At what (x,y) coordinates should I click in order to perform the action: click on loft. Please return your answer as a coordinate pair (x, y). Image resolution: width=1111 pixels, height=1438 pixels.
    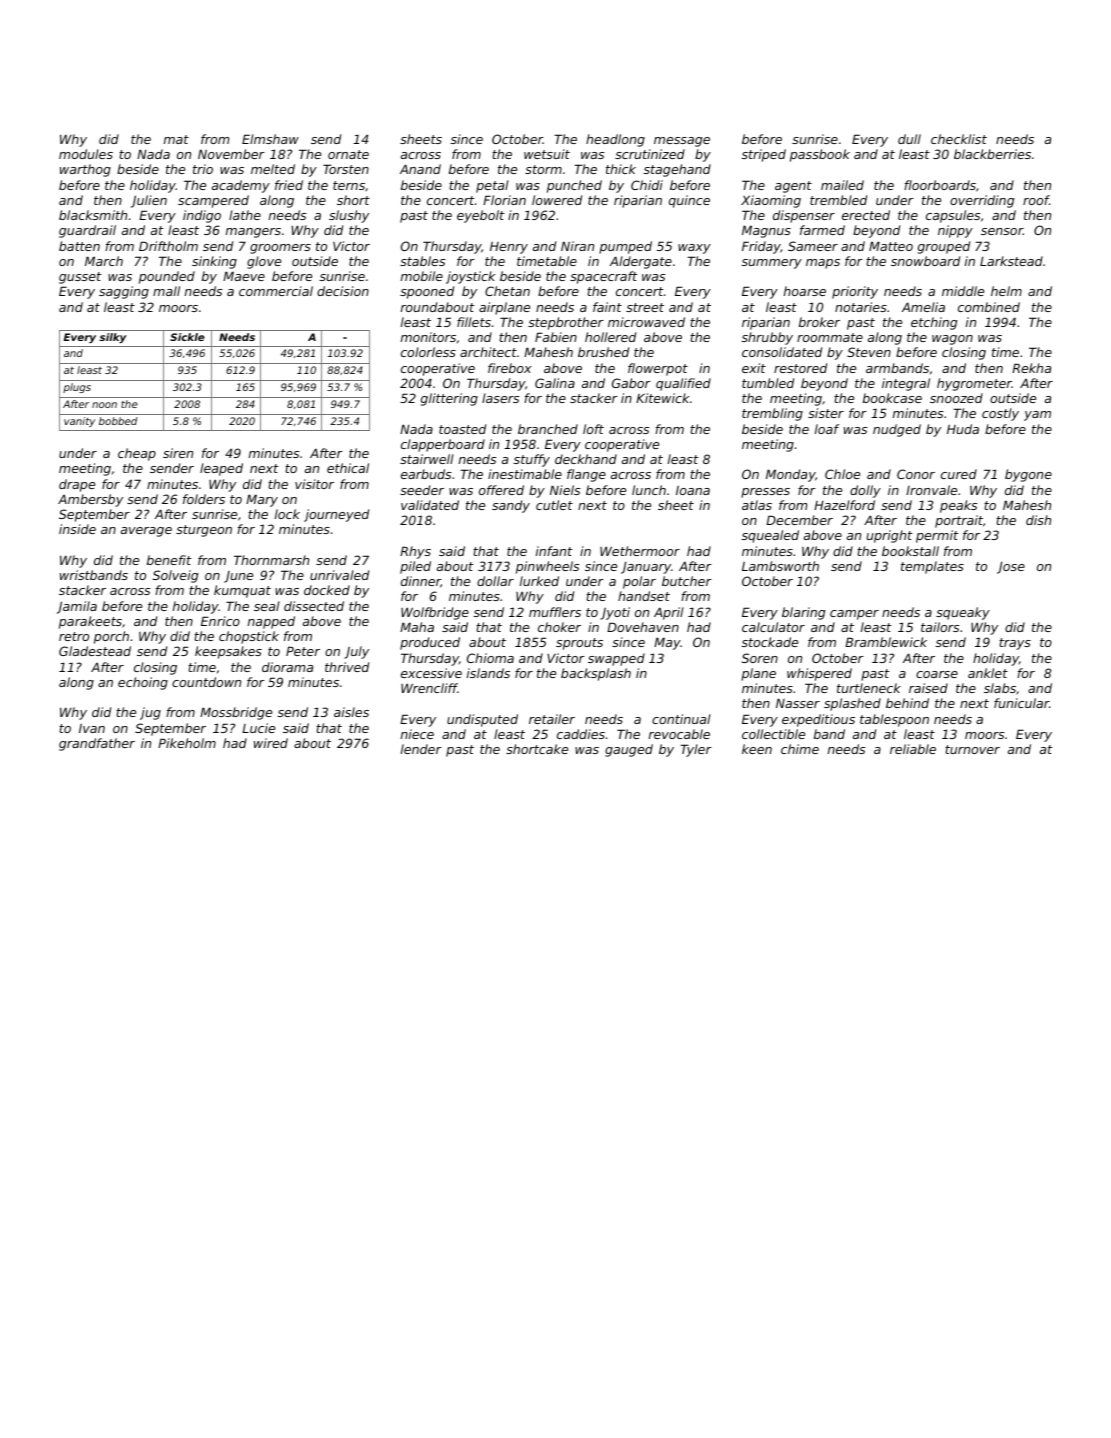
    Looking at the image, I should click on (593, 429).
